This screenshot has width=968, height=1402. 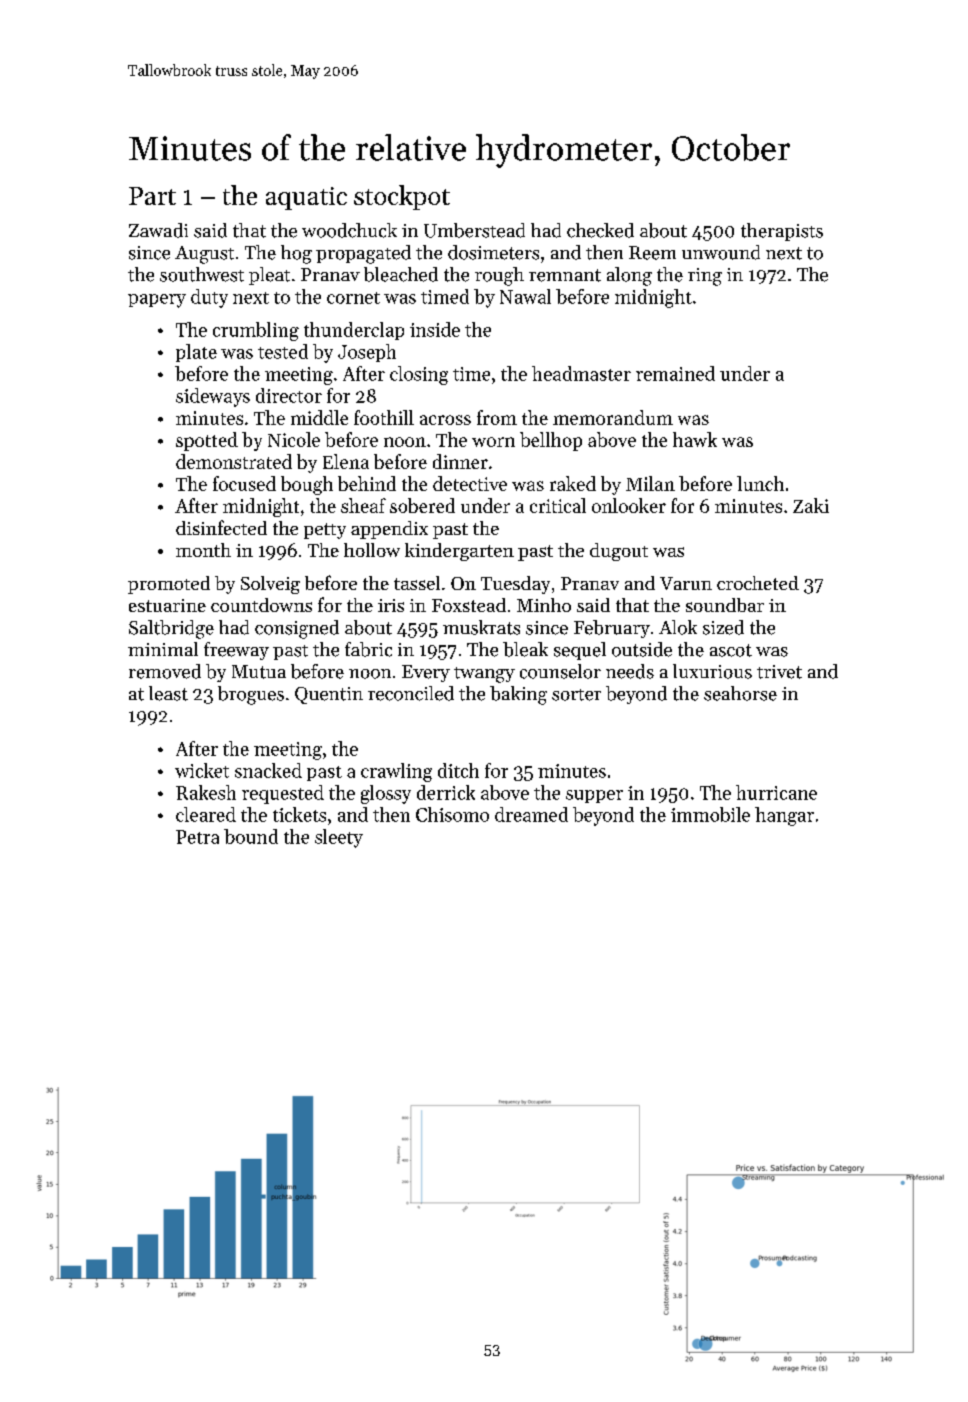 What do you see at coordinates (619, 552) in the screenshot?
I see `dugout` at bounding box center [619, 552].
